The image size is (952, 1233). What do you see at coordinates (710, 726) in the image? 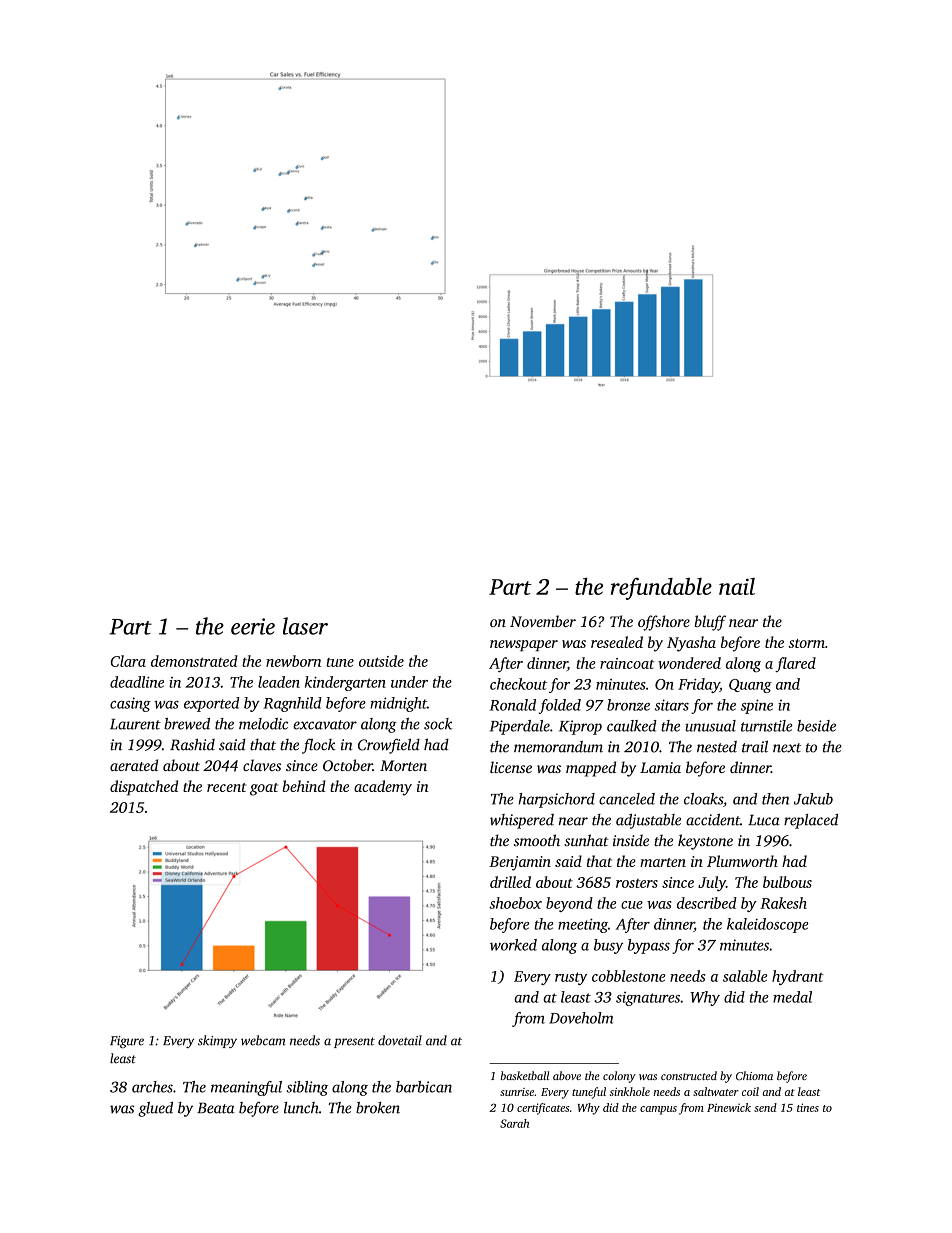
I see `unusual` at bounding box center [710, 726].
